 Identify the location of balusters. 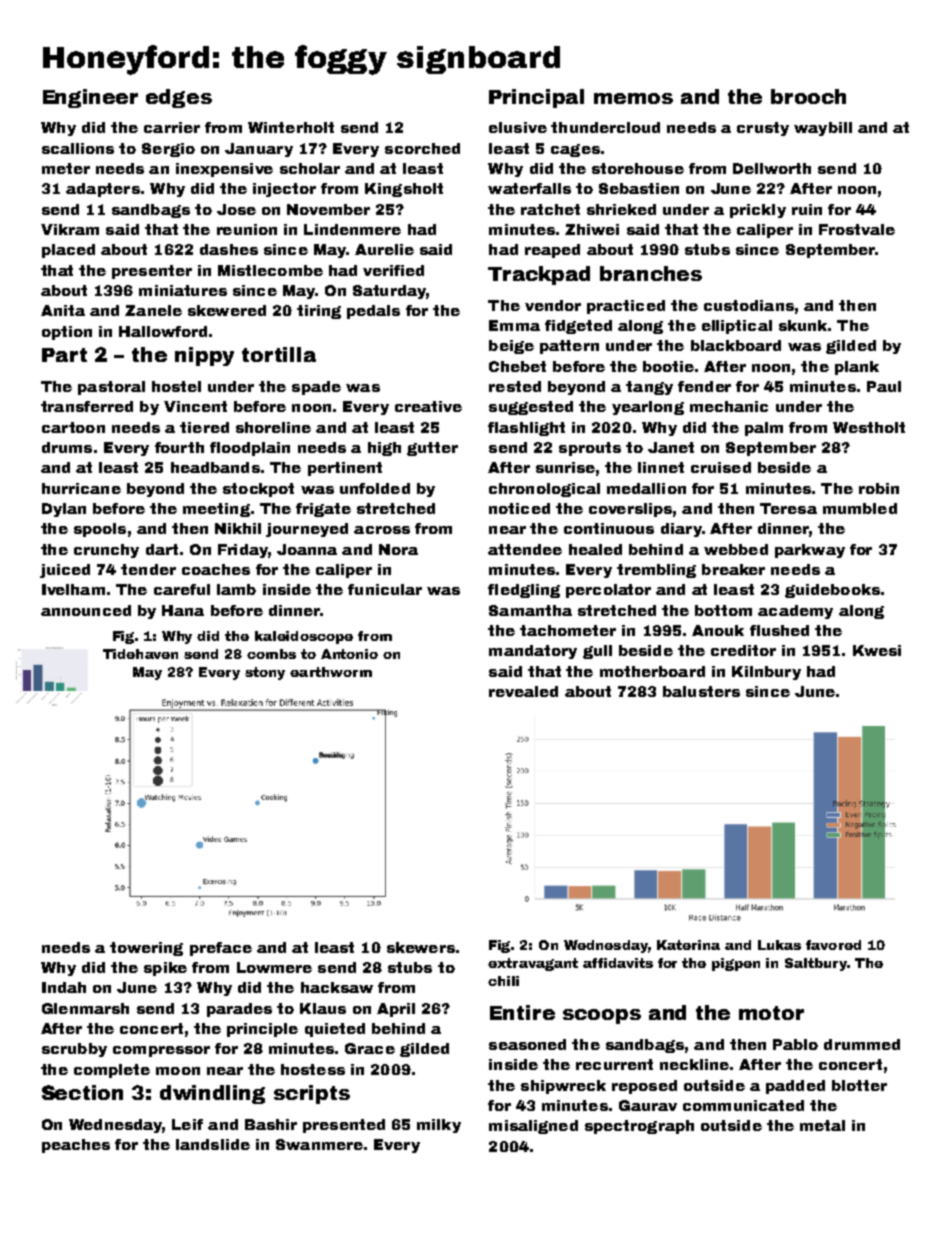
(701, 691).
